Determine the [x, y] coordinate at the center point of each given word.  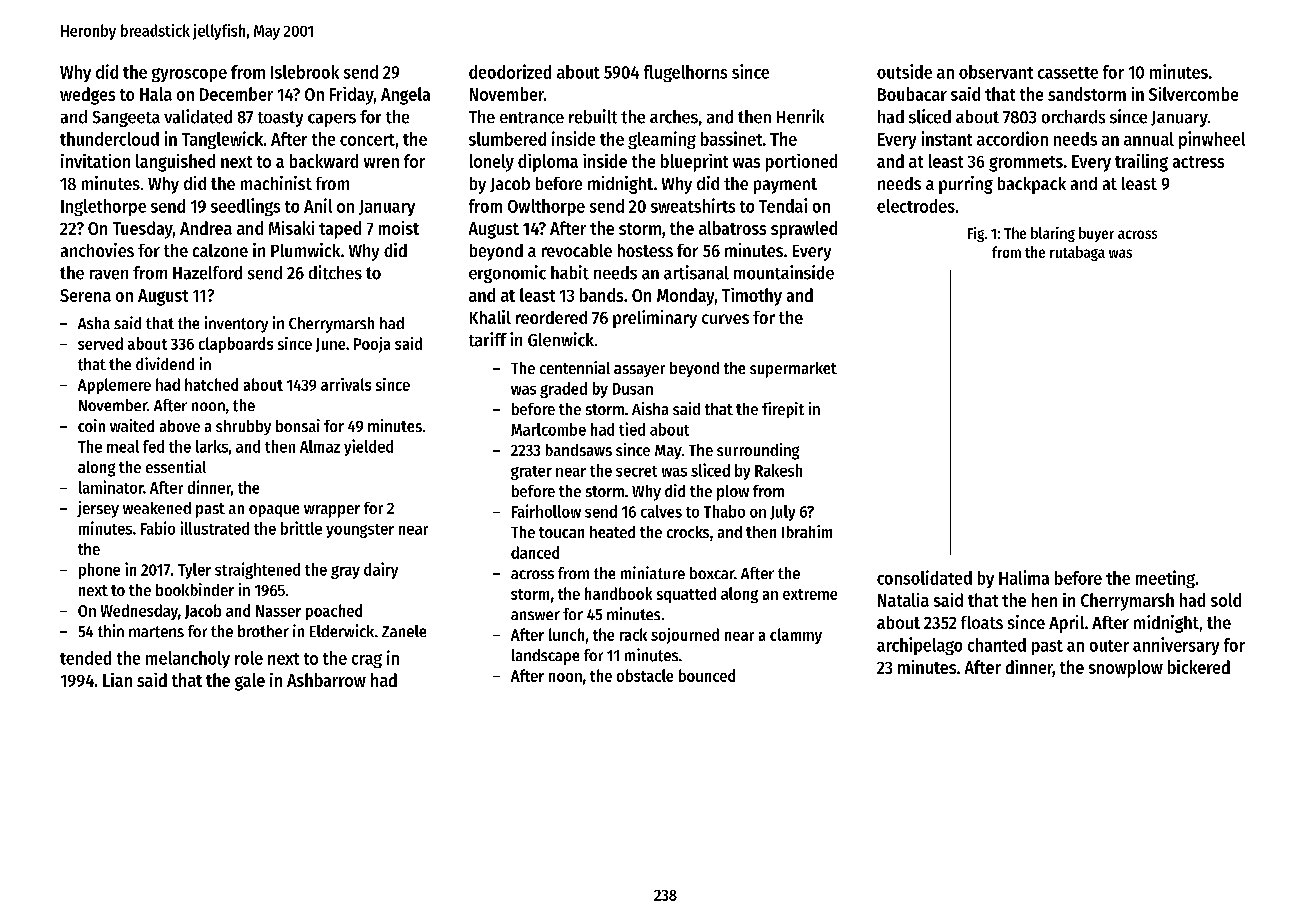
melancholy [188, 659]
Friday [352, 96]
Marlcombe [548, 429]
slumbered [507, 139]
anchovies [97, 250]
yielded [368, 447]
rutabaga [1077, 253]
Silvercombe [1193, 94]
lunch [566, 634]
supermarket [793, 370]
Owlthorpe [546, 207]
